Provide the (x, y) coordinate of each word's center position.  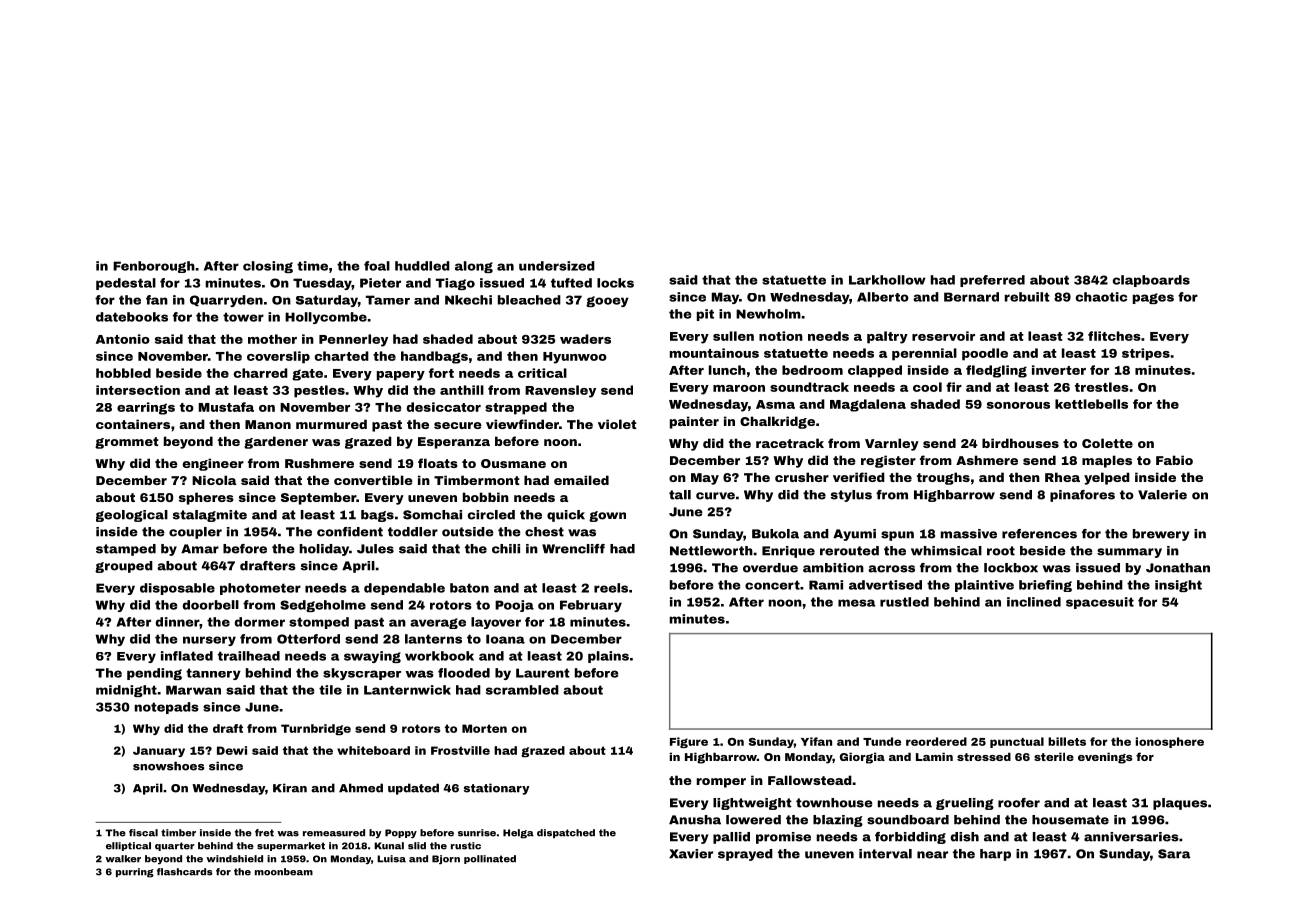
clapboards (1151, 281)
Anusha (695, 820)
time (312, 266)
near (932, 855)
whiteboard (373, 750)
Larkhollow (887, 280)
